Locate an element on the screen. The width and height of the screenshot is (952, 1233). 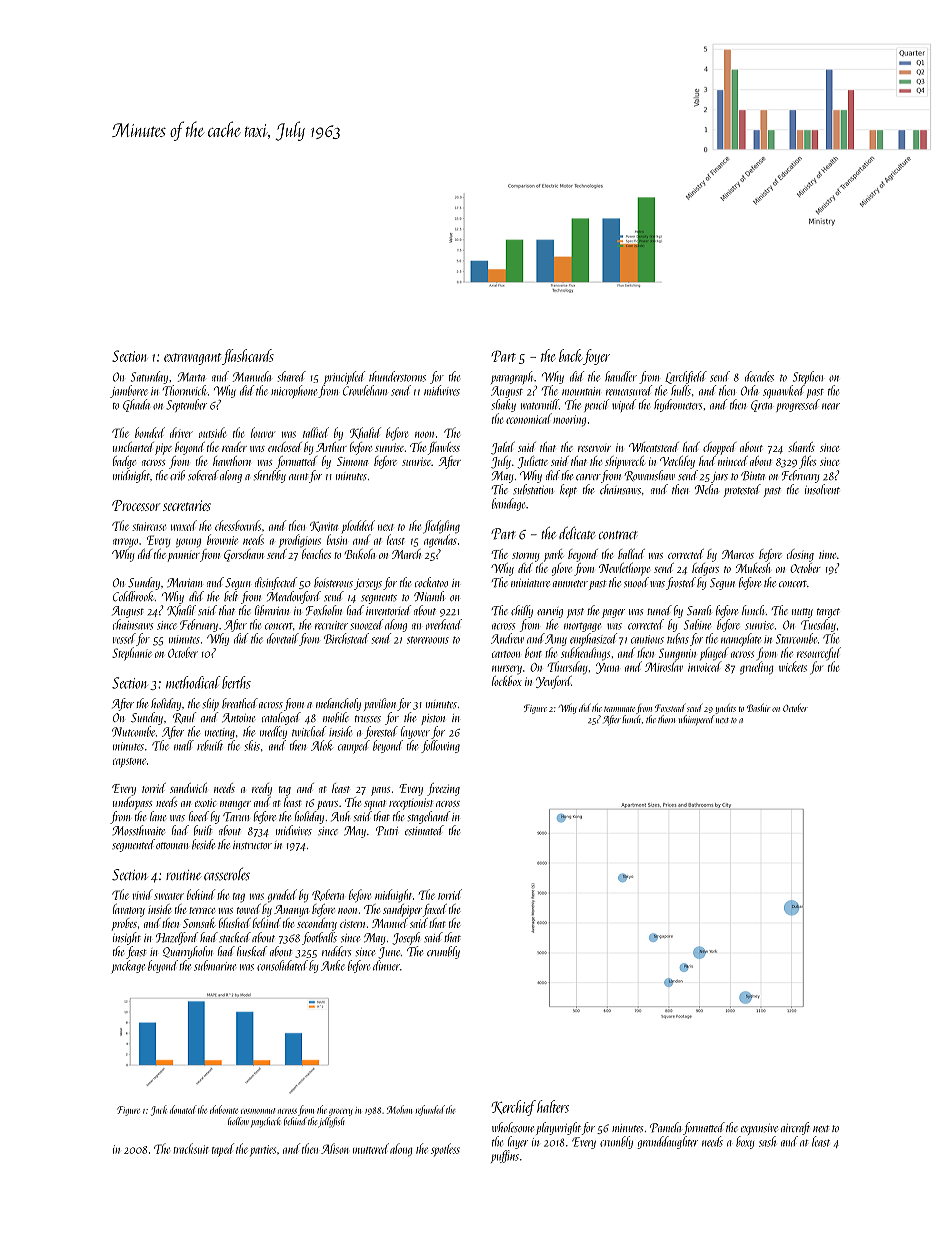
Nutcombe is located at coordinates (133, 731).
